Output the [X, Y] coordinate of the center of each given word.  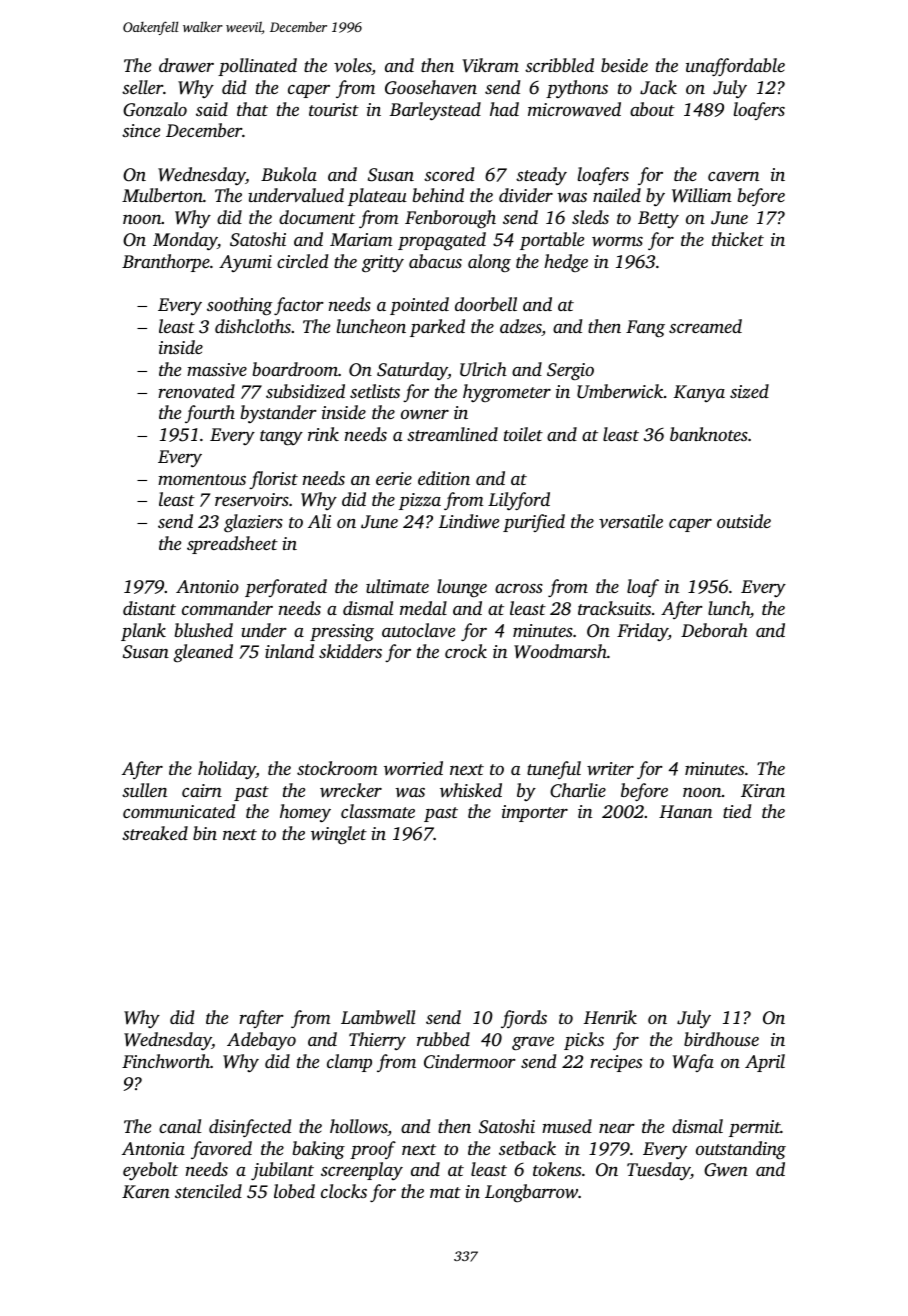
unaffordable [735, 67]
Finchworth [166, 1061]
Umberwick [620, 391]
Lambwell [378, 1017]
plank [143, 632]
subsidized [305, 391]
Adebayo [261, 1041]
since [141, 130]
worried [413, 768]
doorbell [486, 304]
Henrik [610, 1017]
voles [353, 66]
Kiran [763, 791]
